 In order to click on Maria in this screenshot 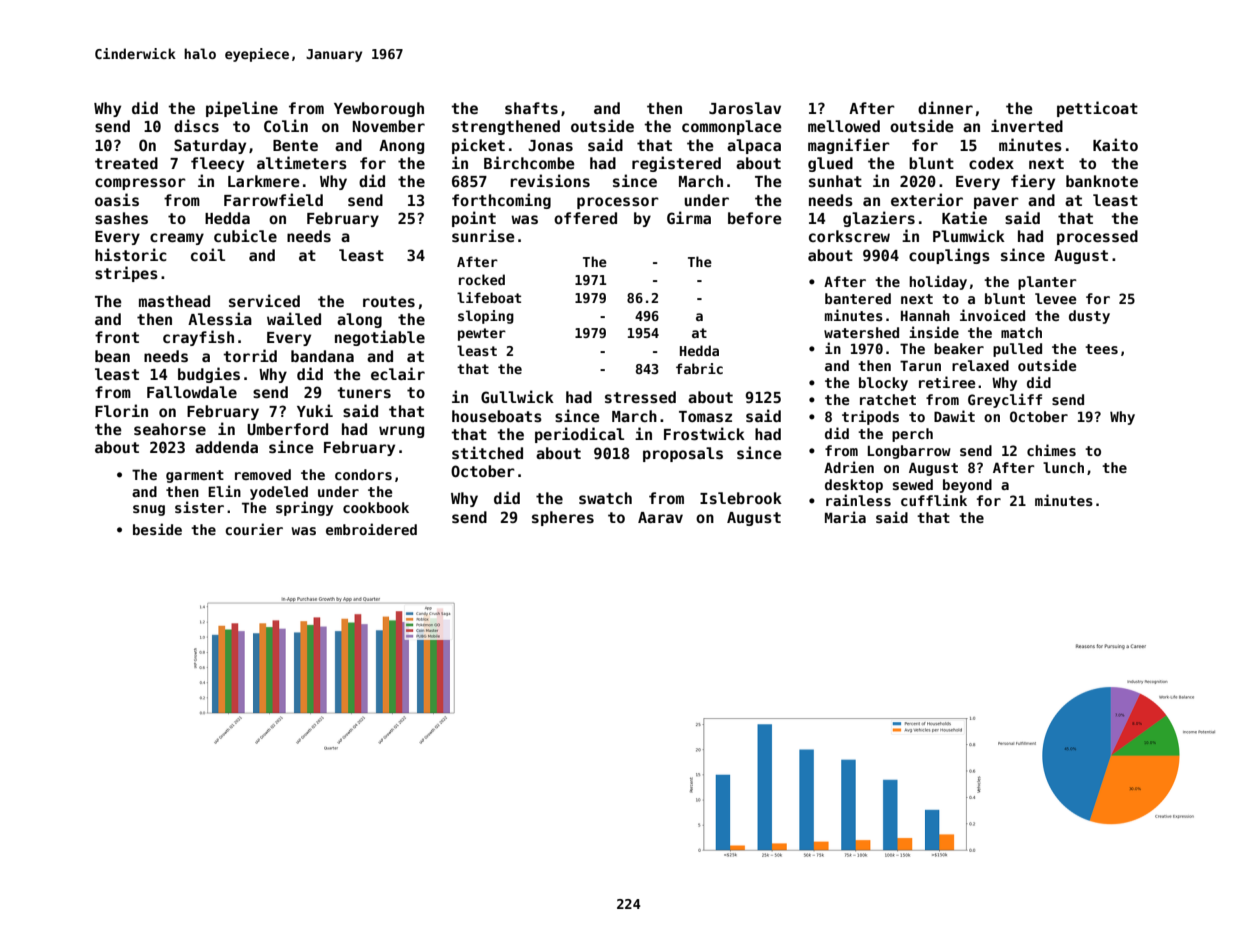, I will do `click(845, 517)`.
